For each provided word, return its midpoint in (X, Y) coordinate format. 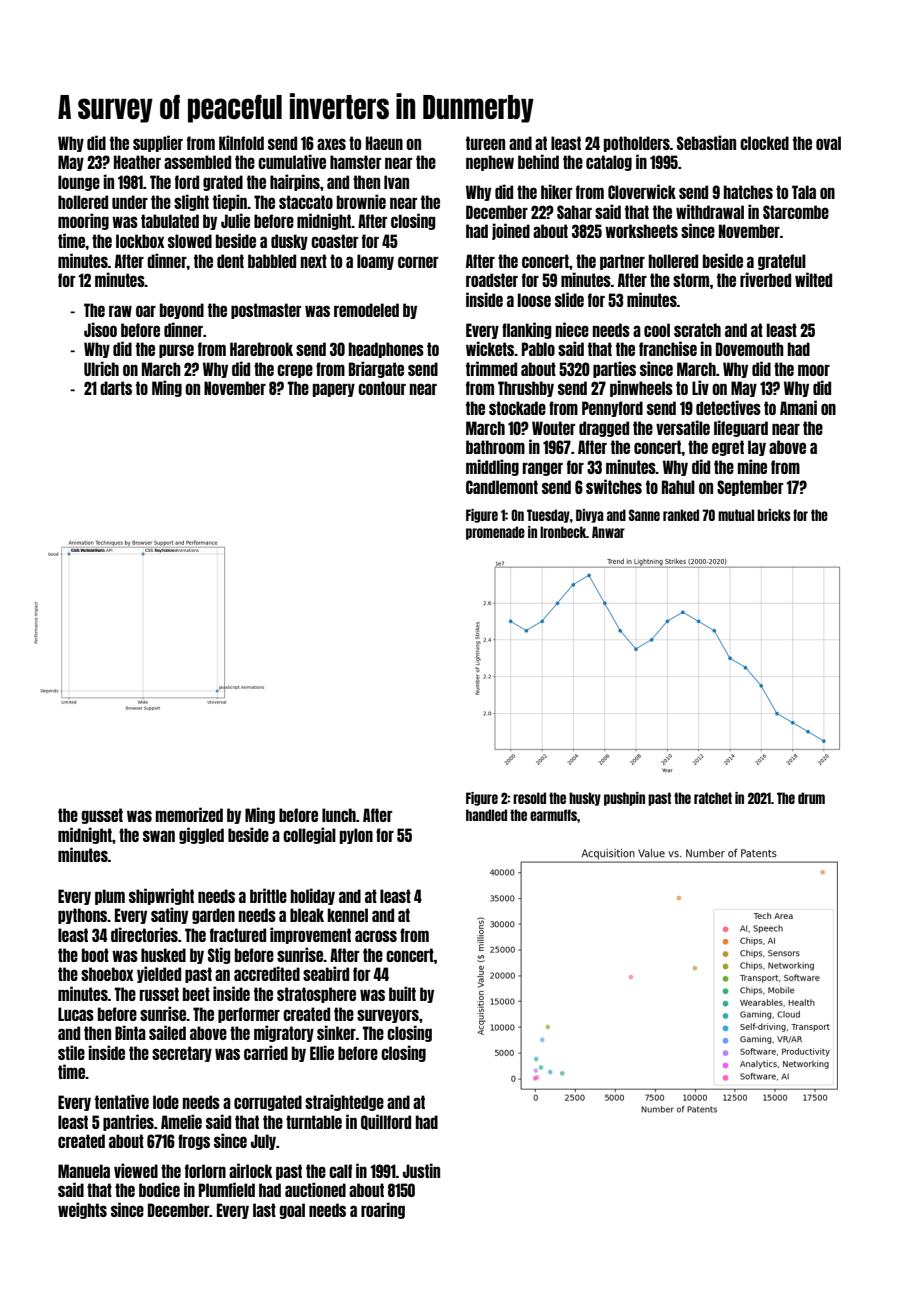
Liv (700, 387)
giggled (201, 835)
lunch (339, 815)
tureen (485, 143)
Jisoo (100, 329)
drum (811, 798)
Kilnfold (241, 142)
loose (534, 300)
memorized (189, 814)
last (264, 1210)
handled (486, 815)
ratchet (713, 798)
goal (292, 1211)
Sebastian (706, 142)
